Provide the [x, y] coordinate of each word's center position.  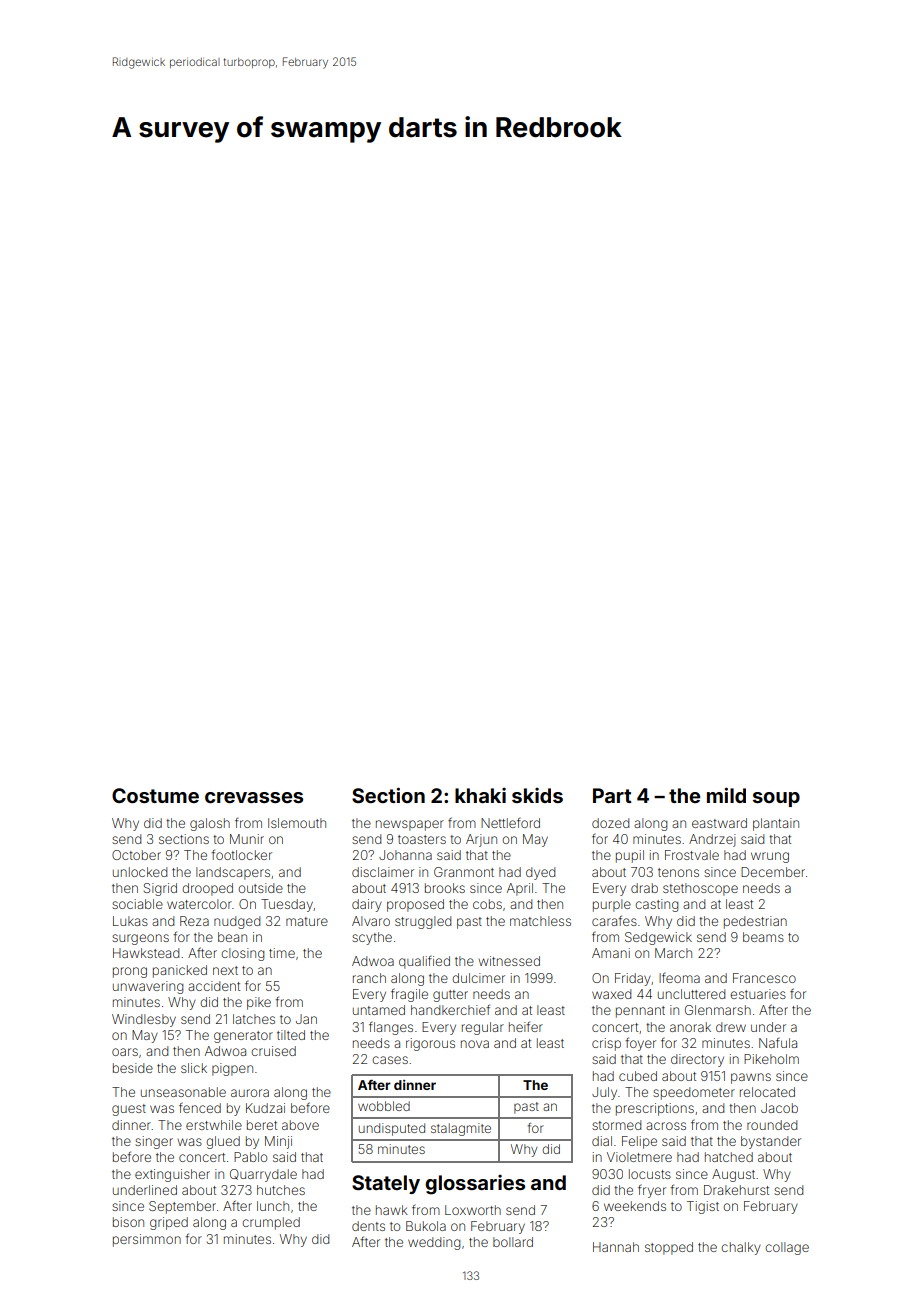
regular [483, 1028]
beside [133, 1068]
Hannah [616, 1247]
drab [644, 888]
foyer [640, 1044]
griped [169, 1223]
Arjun [481, 840]
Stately [386, 1184]
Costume [155, 795]
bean [232, 937]
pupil [630, 856]
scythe [372, 938]
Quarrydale [263, 1175]
